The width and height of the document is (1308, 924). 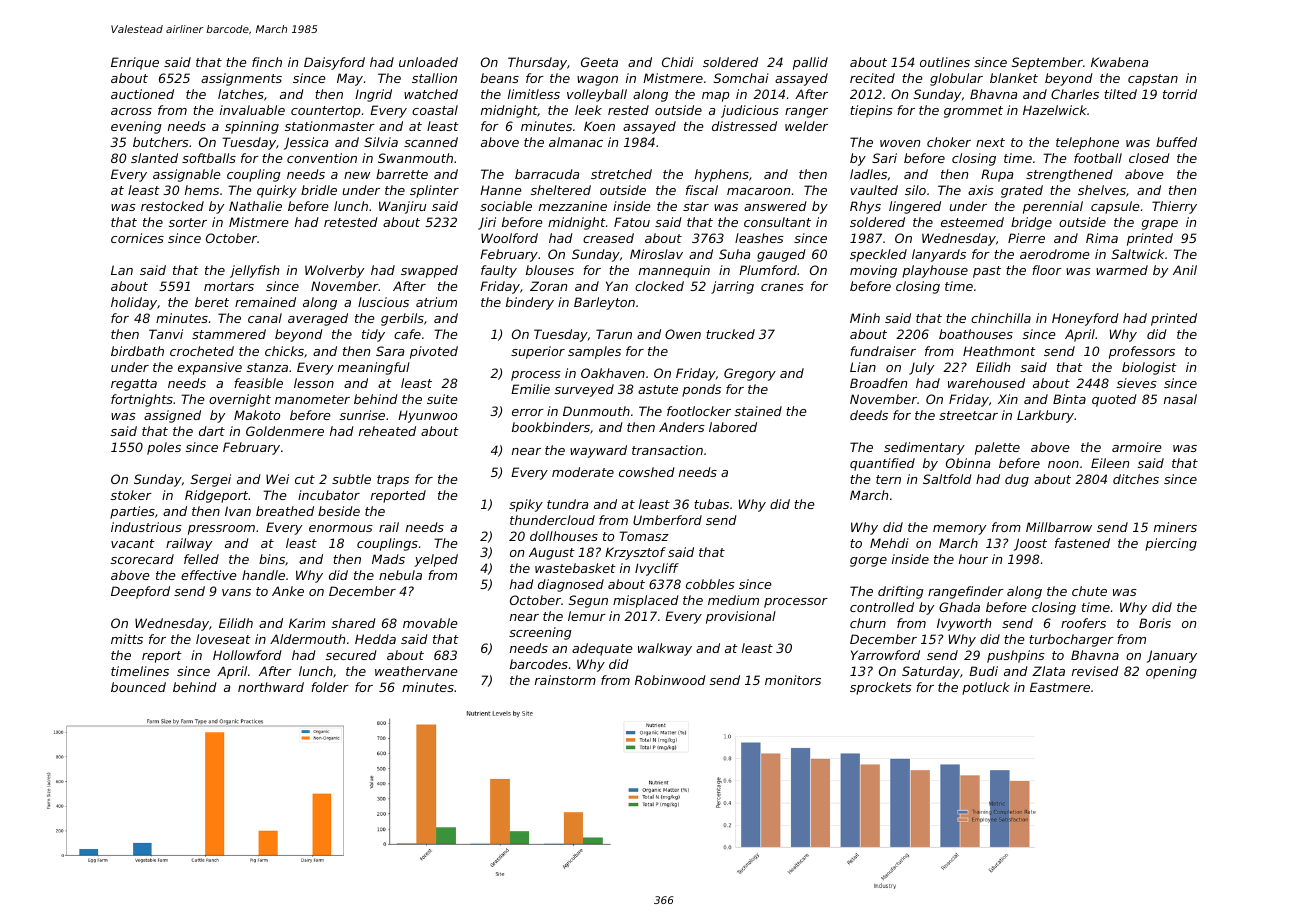 What do you see at coordinates (351, 222) in the document?
I see `retested` at bounding box center [351, 222].
